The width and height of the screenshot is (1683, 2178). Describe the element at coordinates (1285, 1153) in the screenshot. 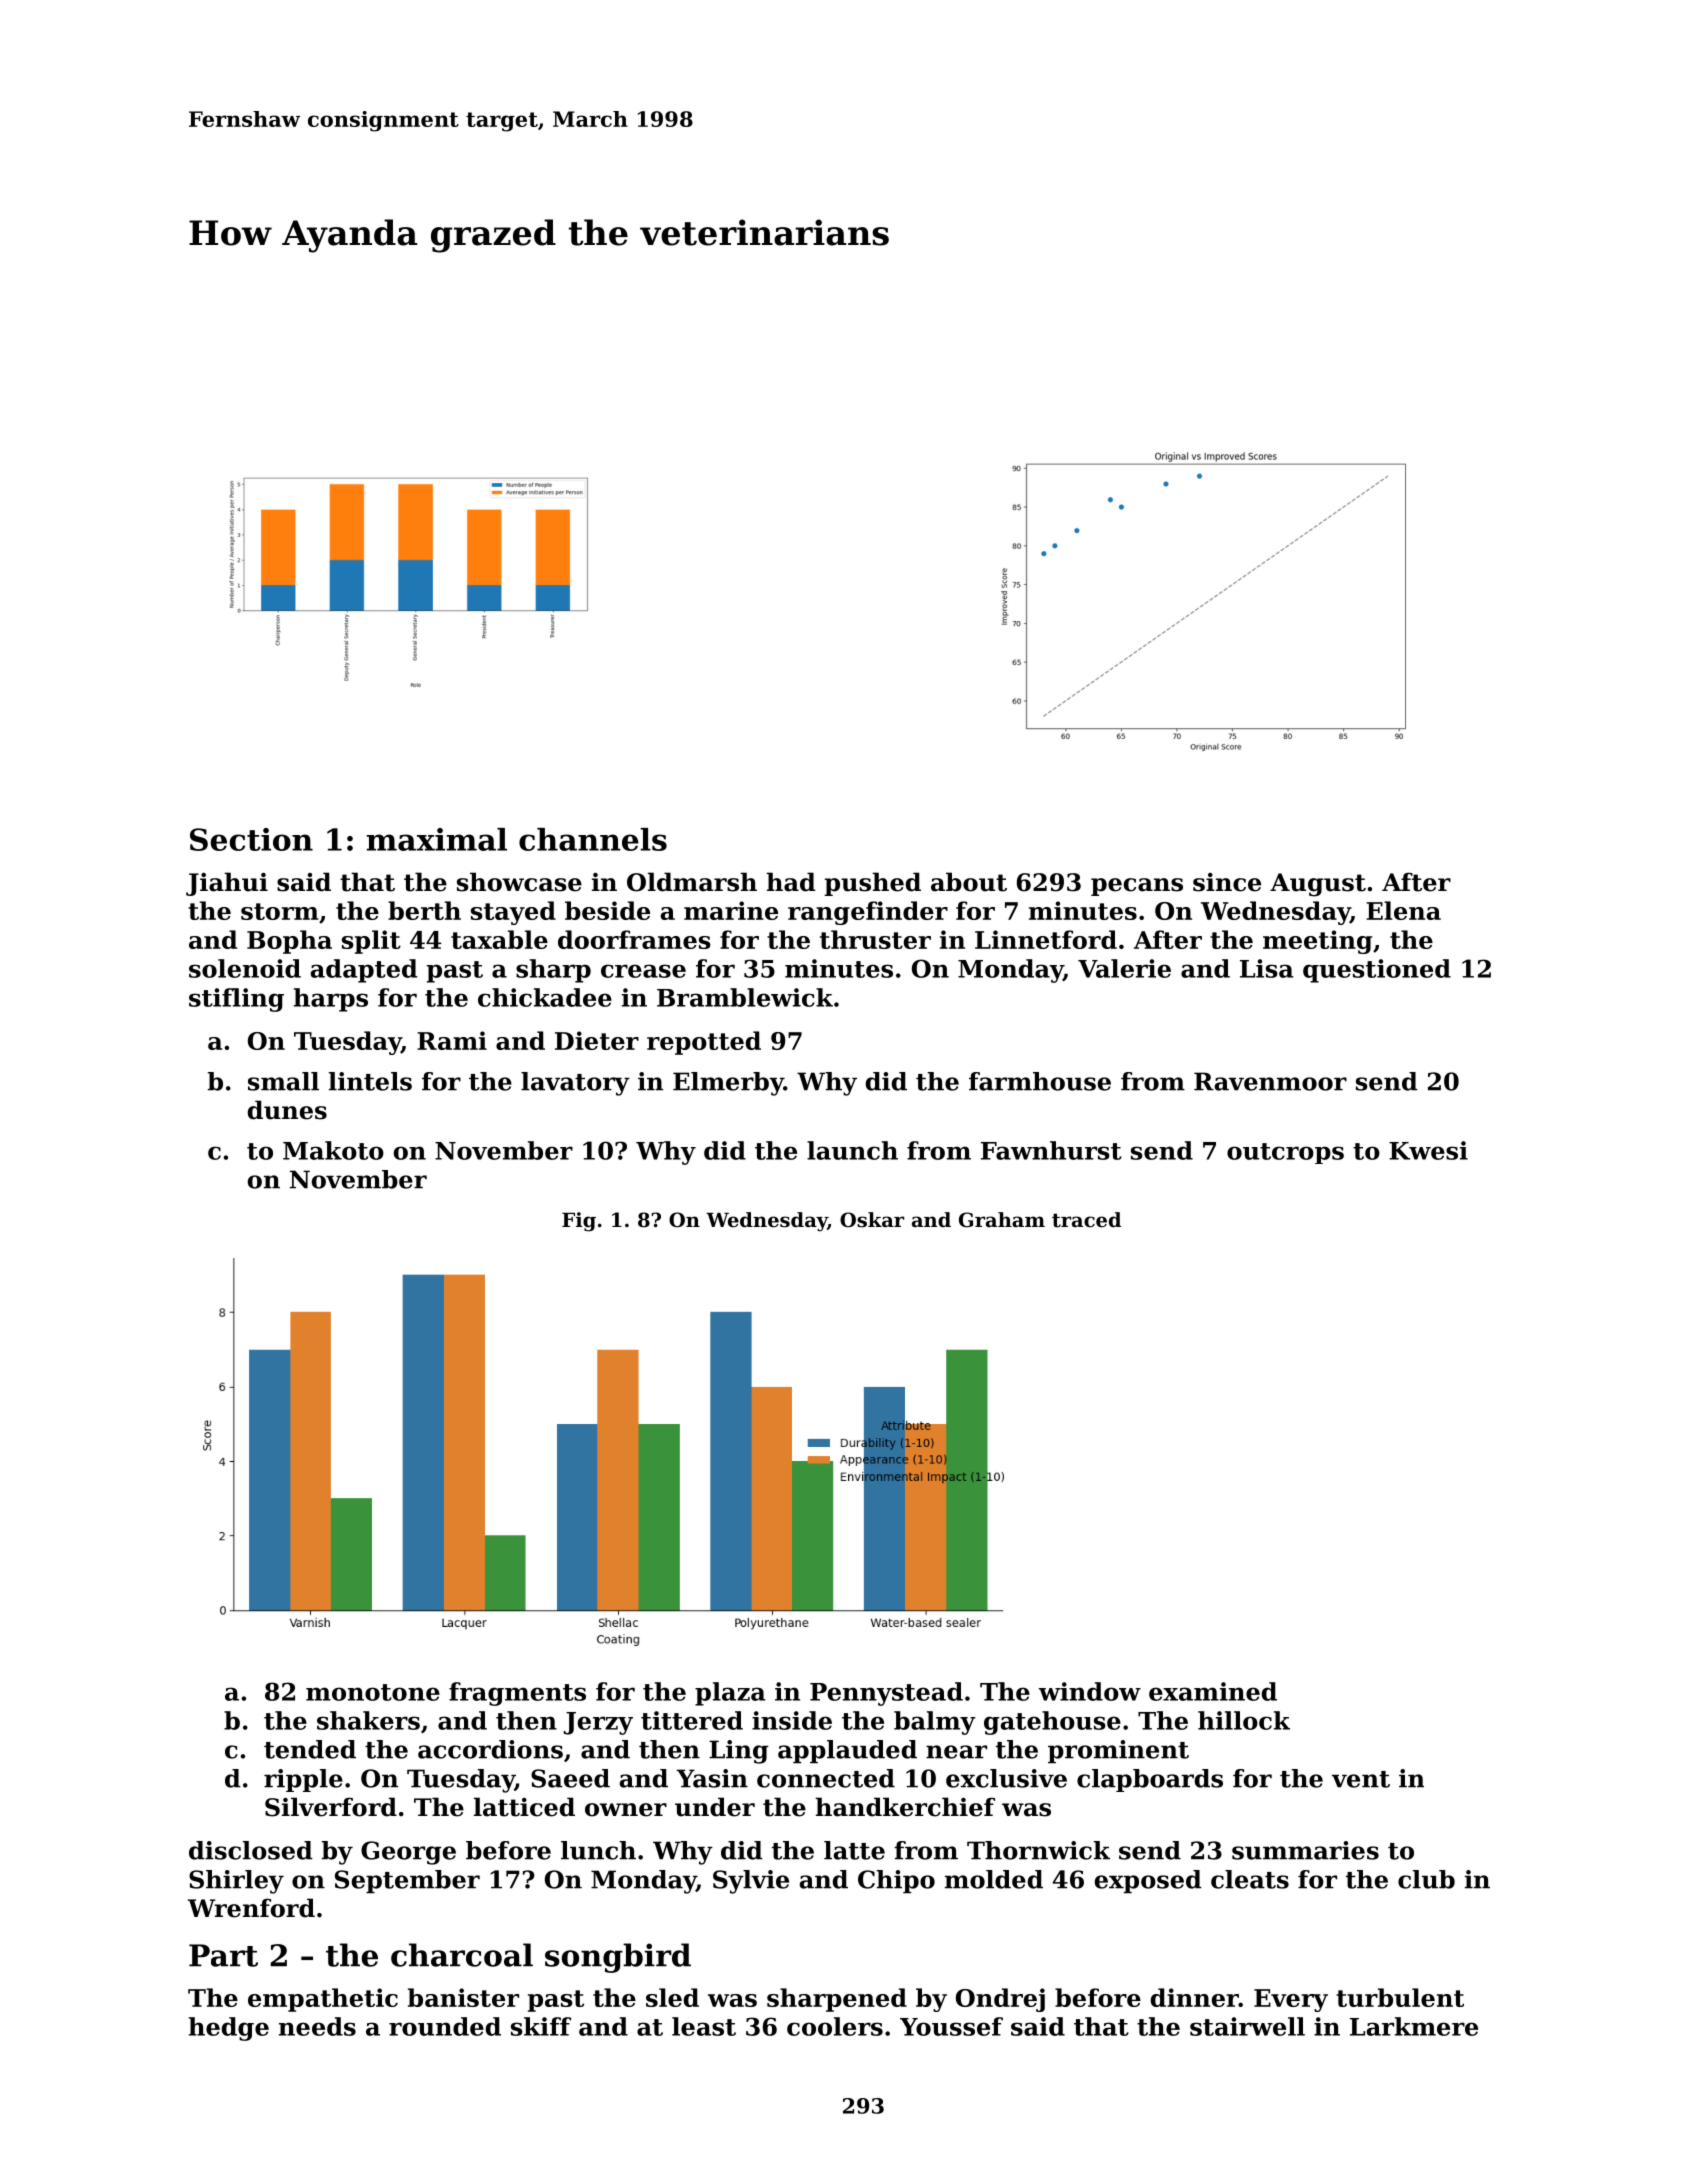

I see `outcrops` at that location.
